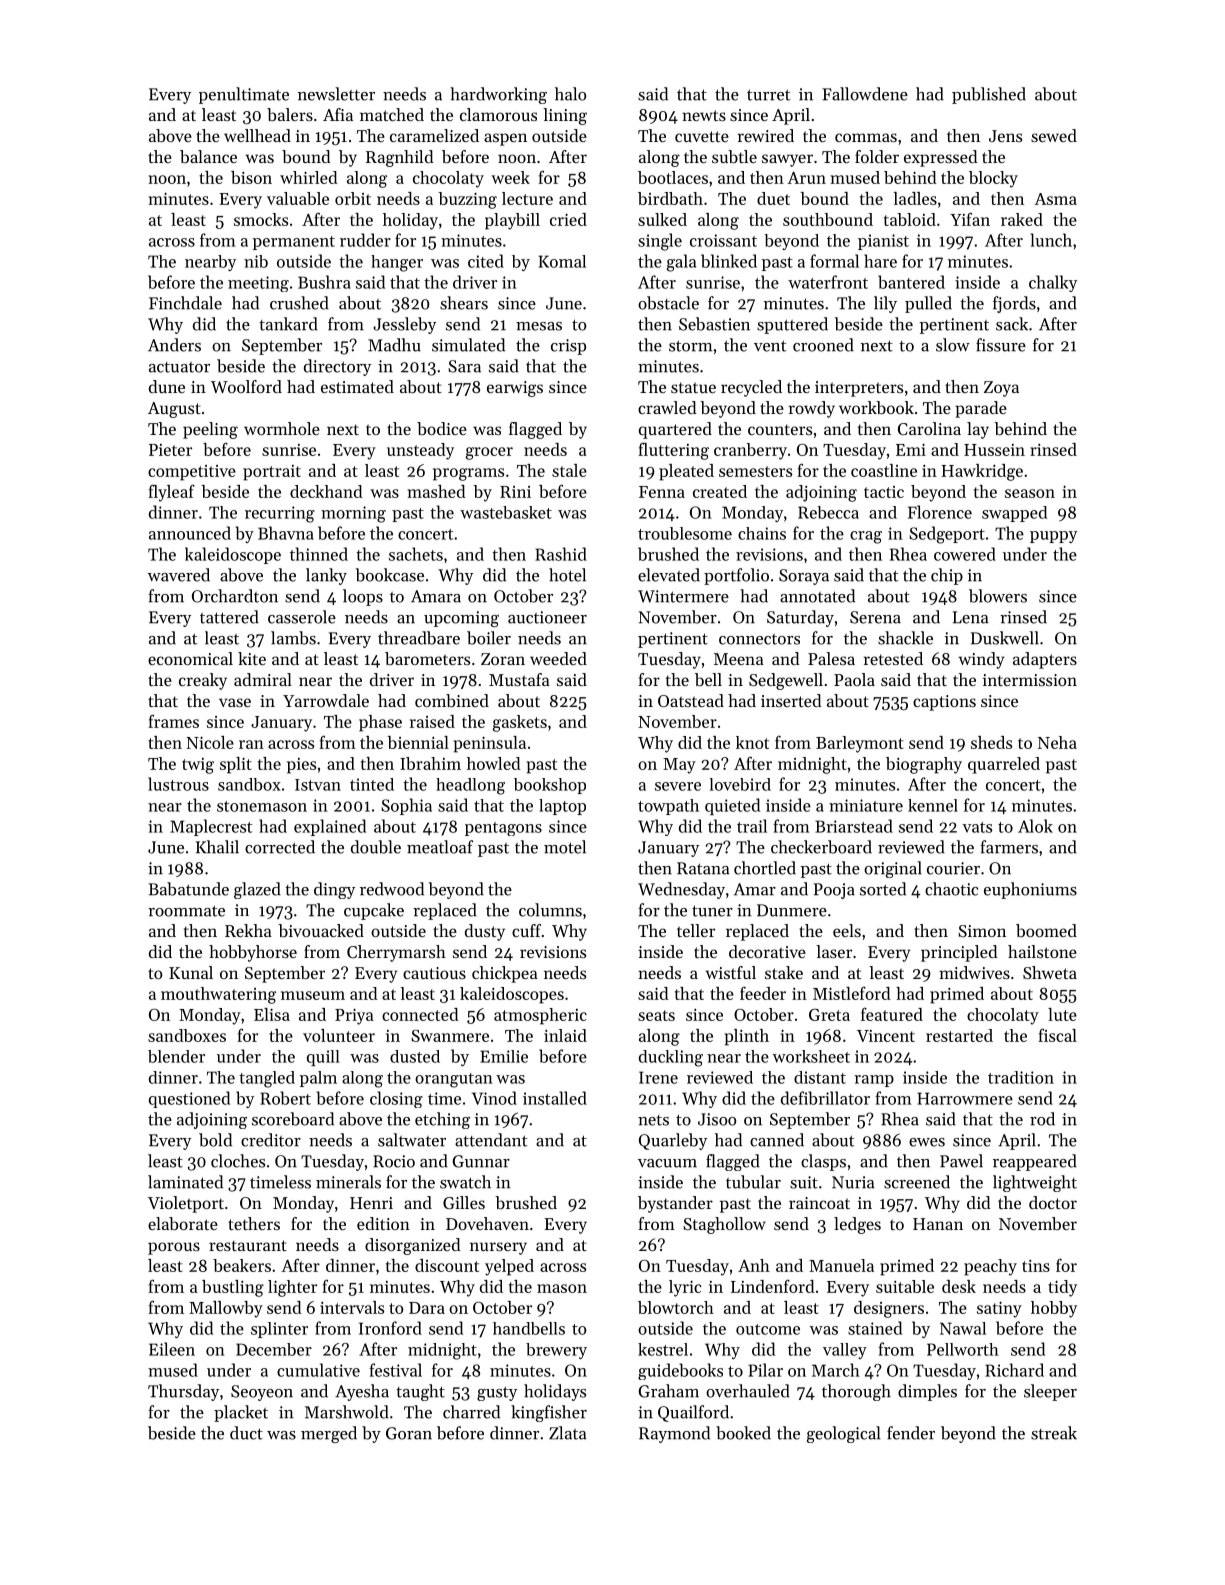 This screenshot has width=1225, height=1585. I want to click on Rashid, so click(561, 554).
